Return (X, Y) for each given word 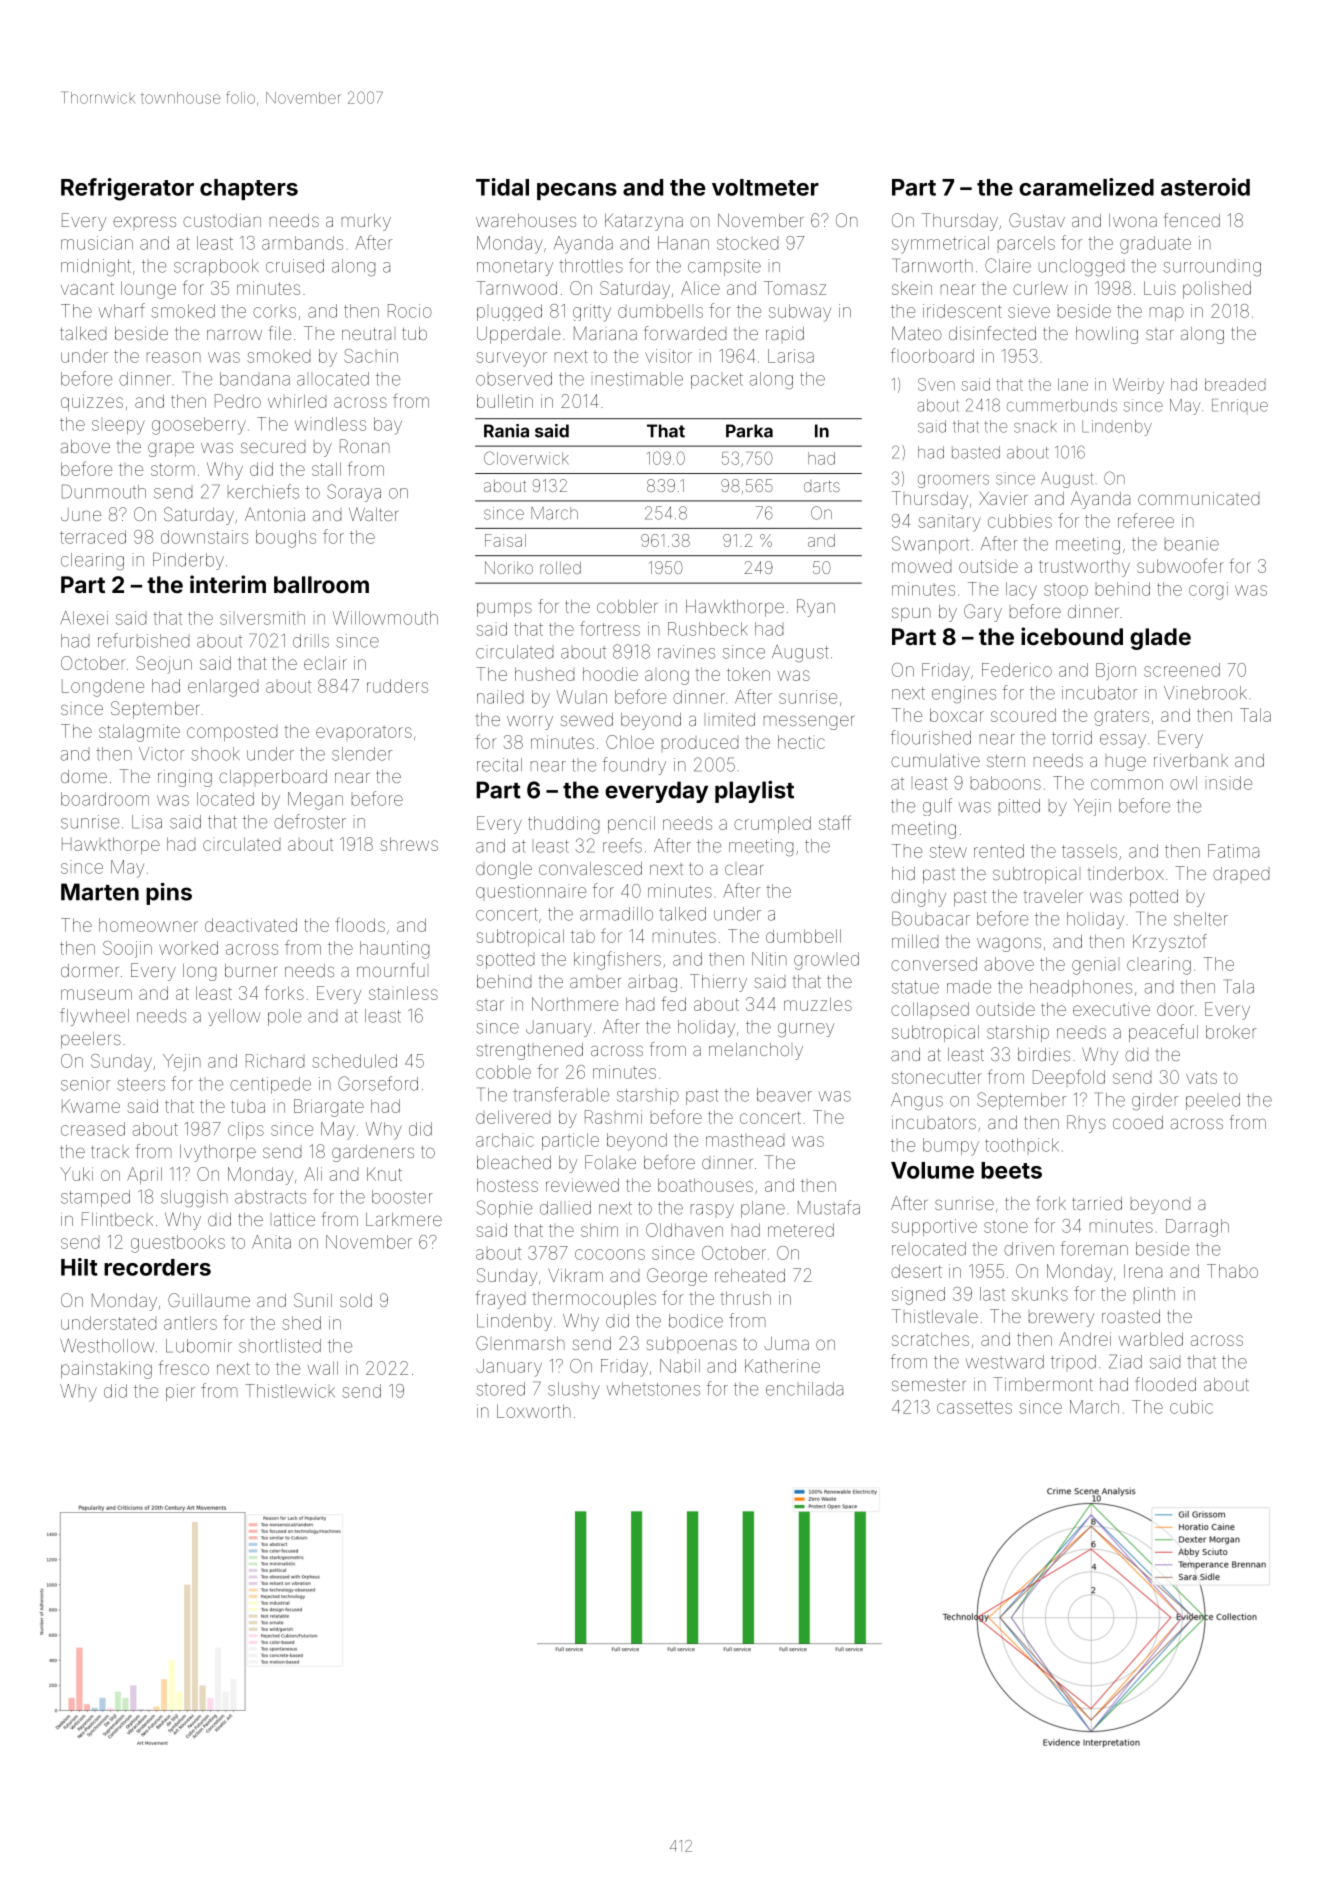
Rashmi (613, 1117)
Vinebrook (1205, 693)
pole (284, 1017)
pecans (577, 191)
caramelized (1086, 187)
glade (1160, 639)
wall (323, 1368)
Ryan (816, 608)
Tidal (502, 187)
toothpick (1022, 1145)
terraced (93, 537)
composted (232, 734)
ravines (686, 652)
